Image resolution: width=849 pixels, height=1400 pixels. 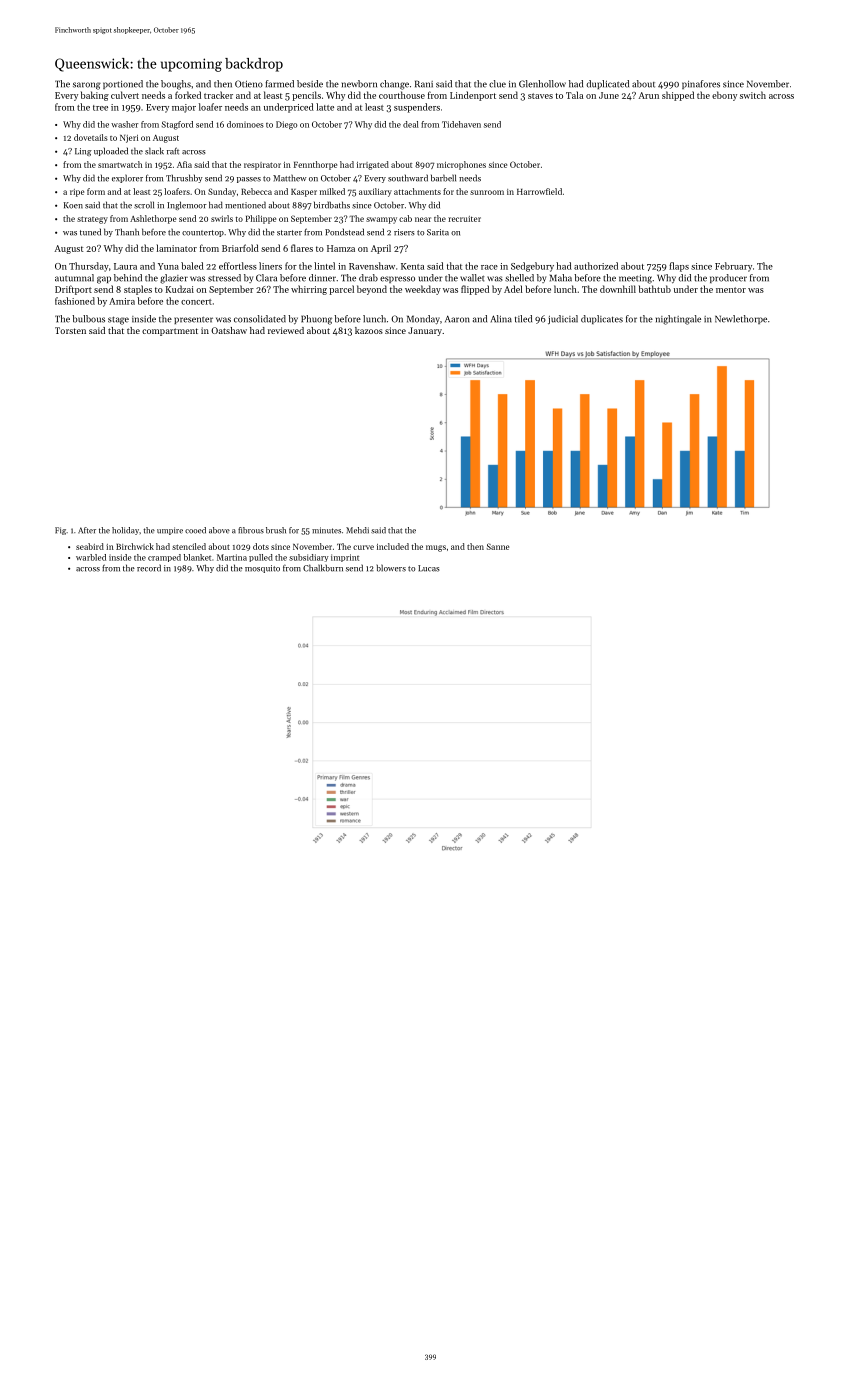 What do you see at coordinates (678, 96) in the document?
I see `shipped` at bounding box center [678, 96].
